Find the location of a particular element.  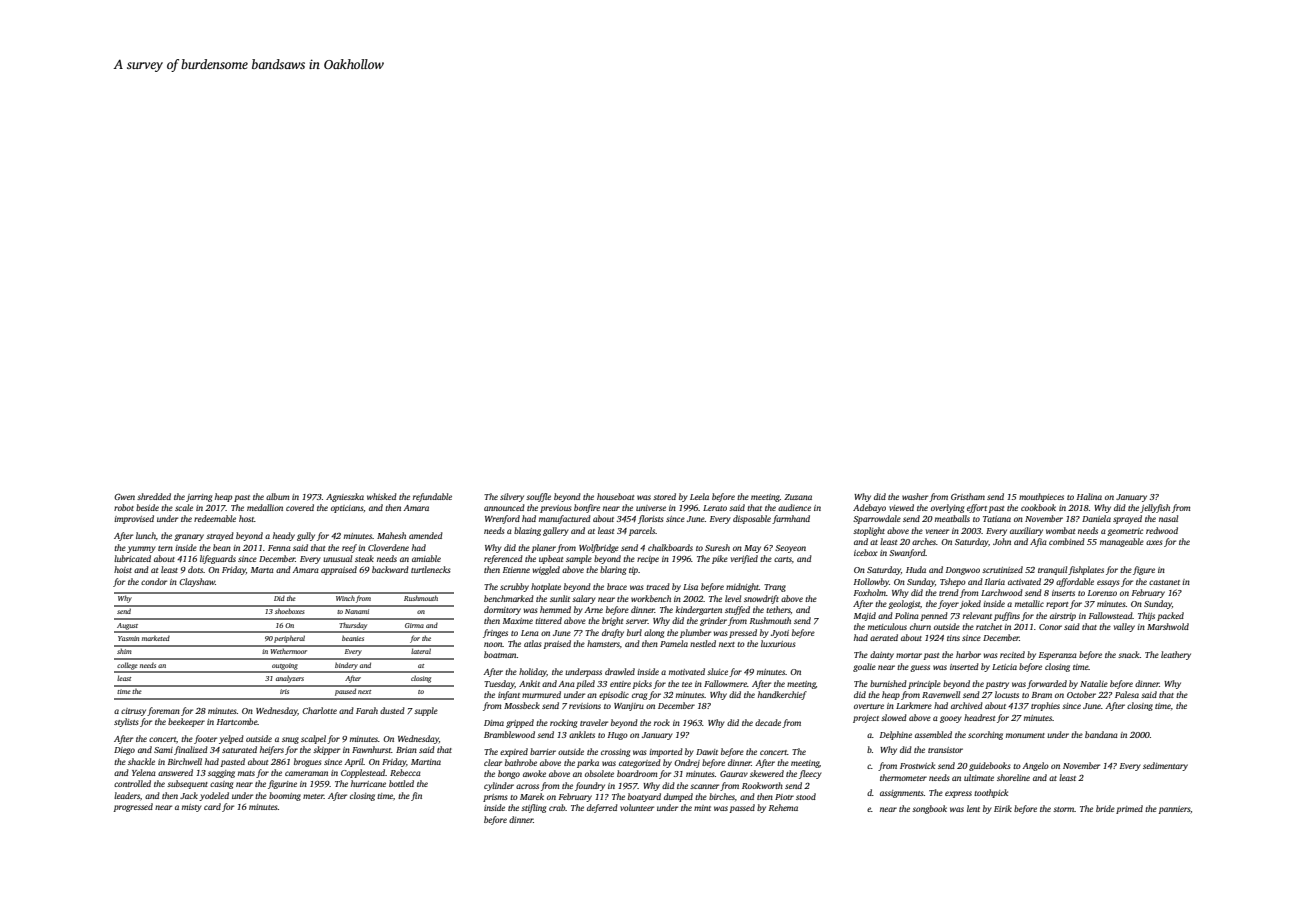

crag is located at coordinates (639, 696).
